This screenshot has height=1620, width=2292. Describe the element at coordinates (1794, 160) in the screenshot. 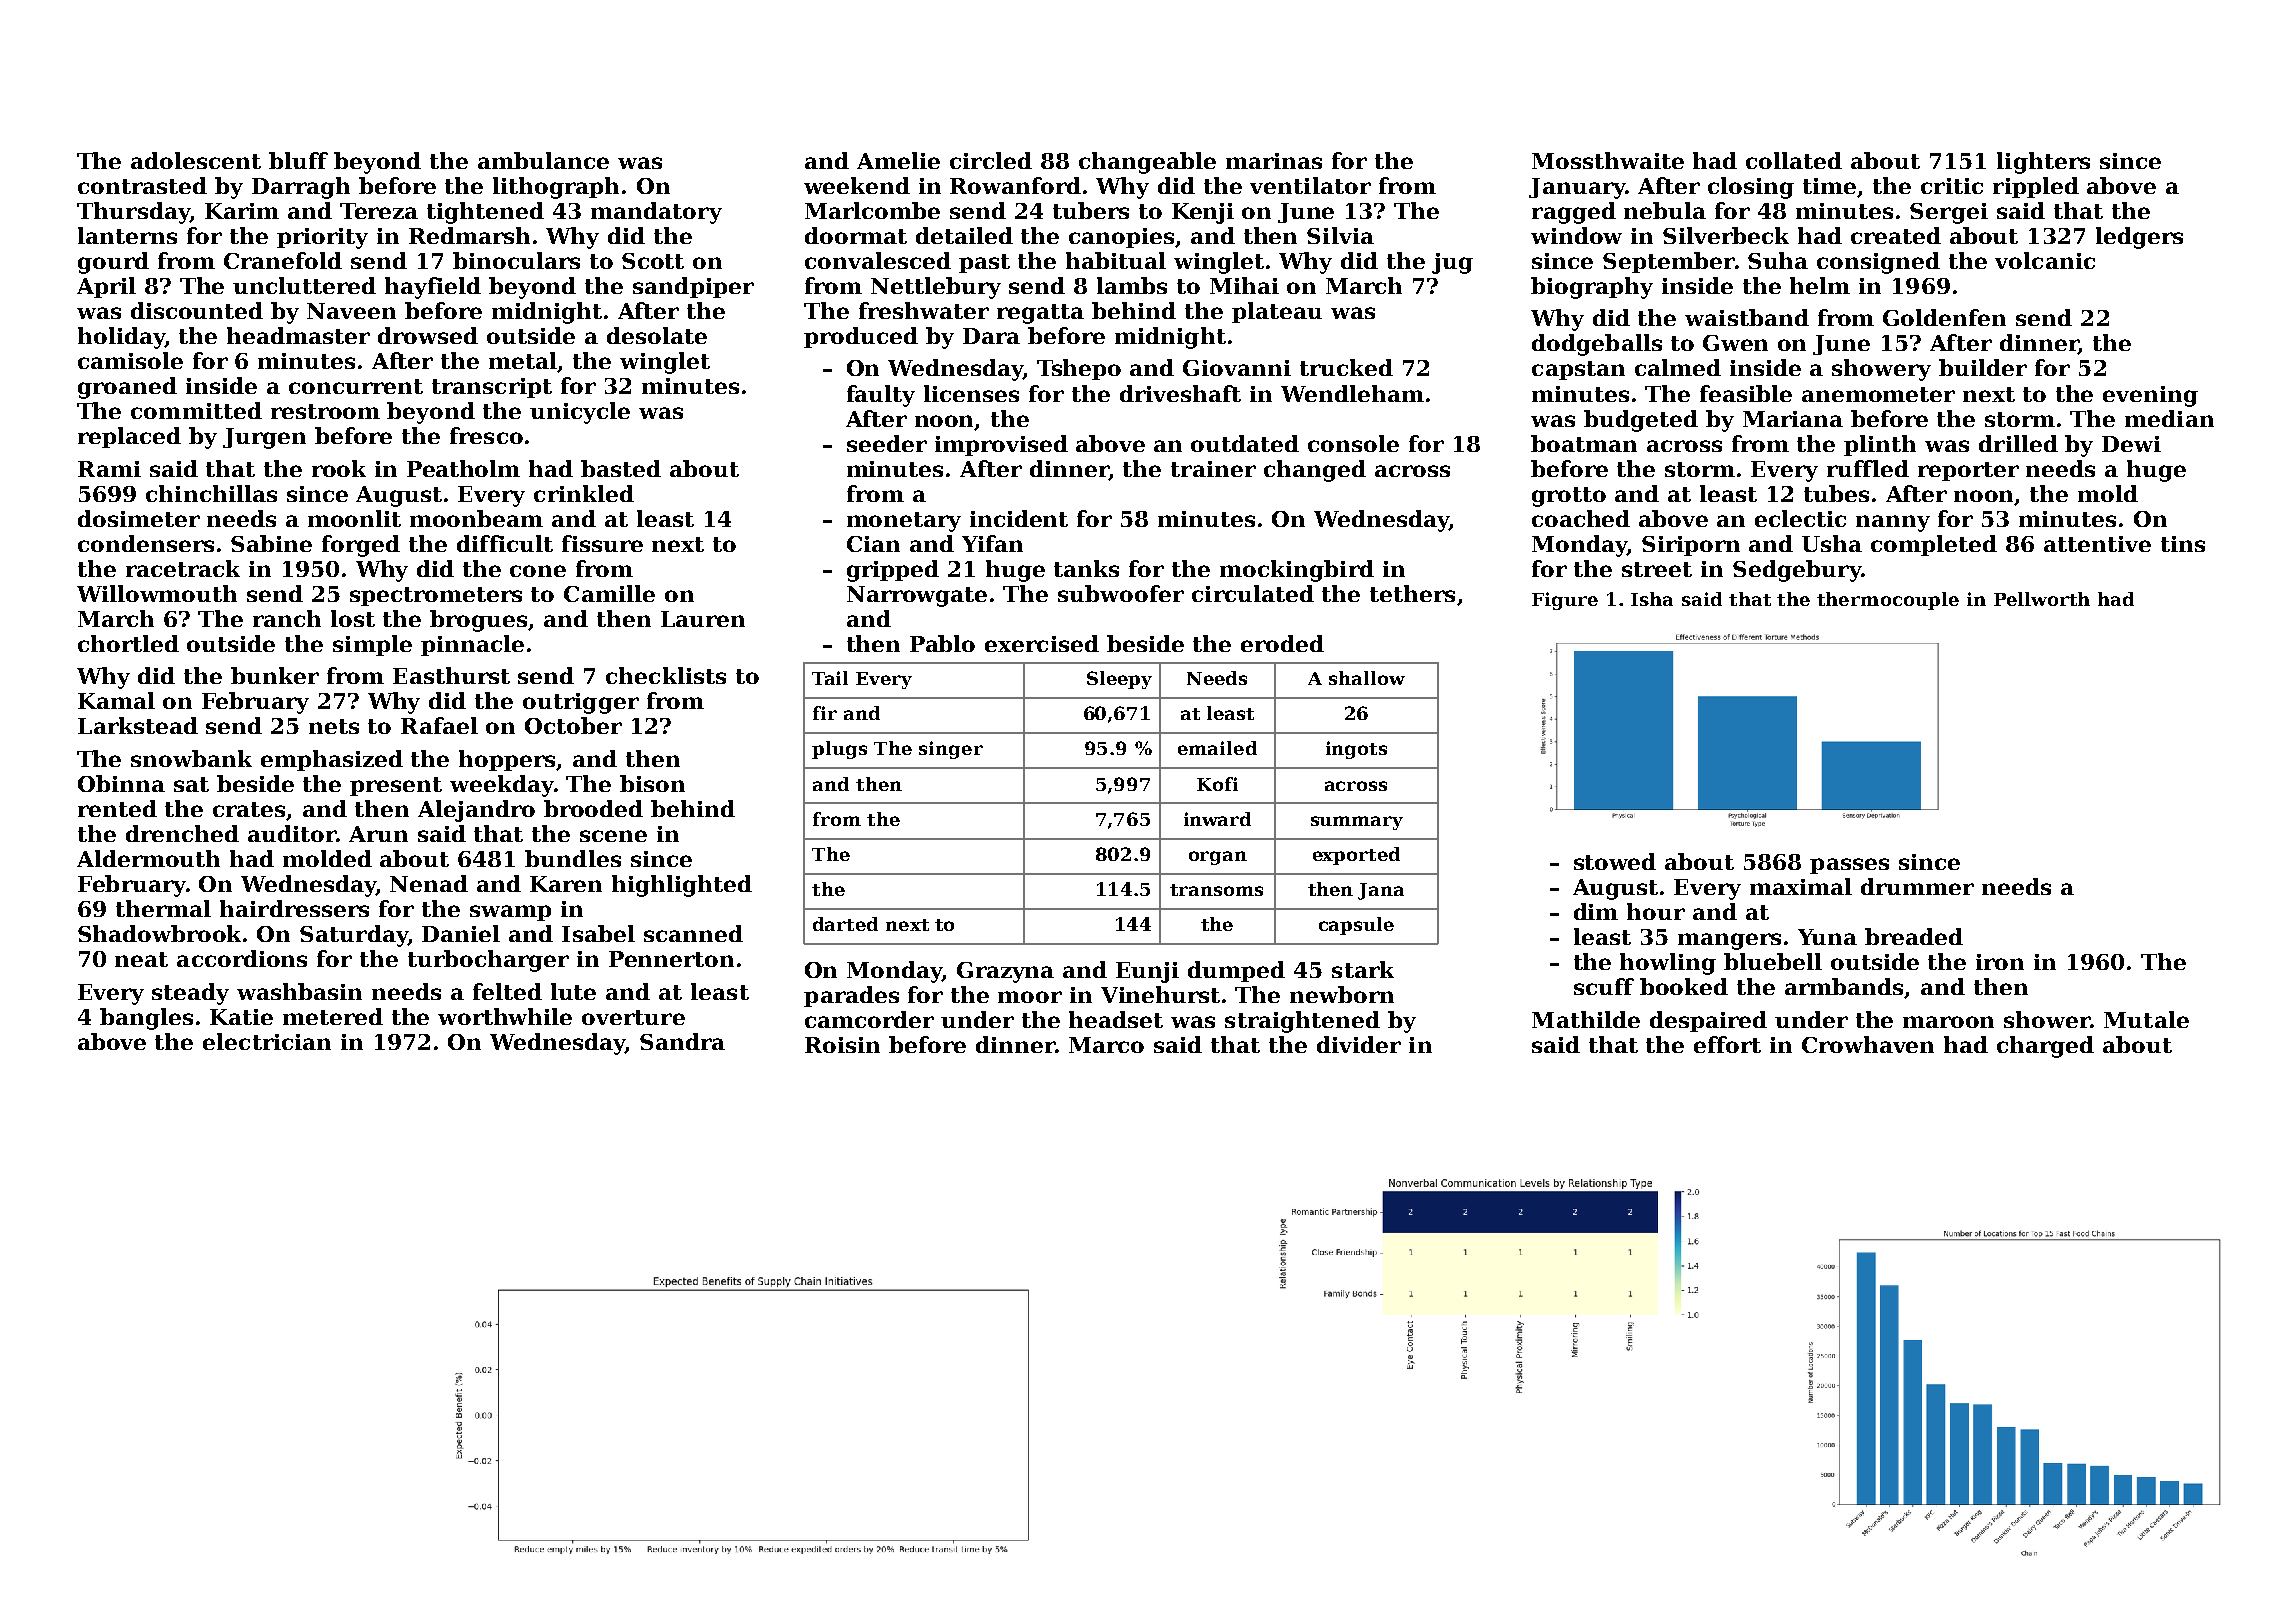

I see `collated` at that location.
